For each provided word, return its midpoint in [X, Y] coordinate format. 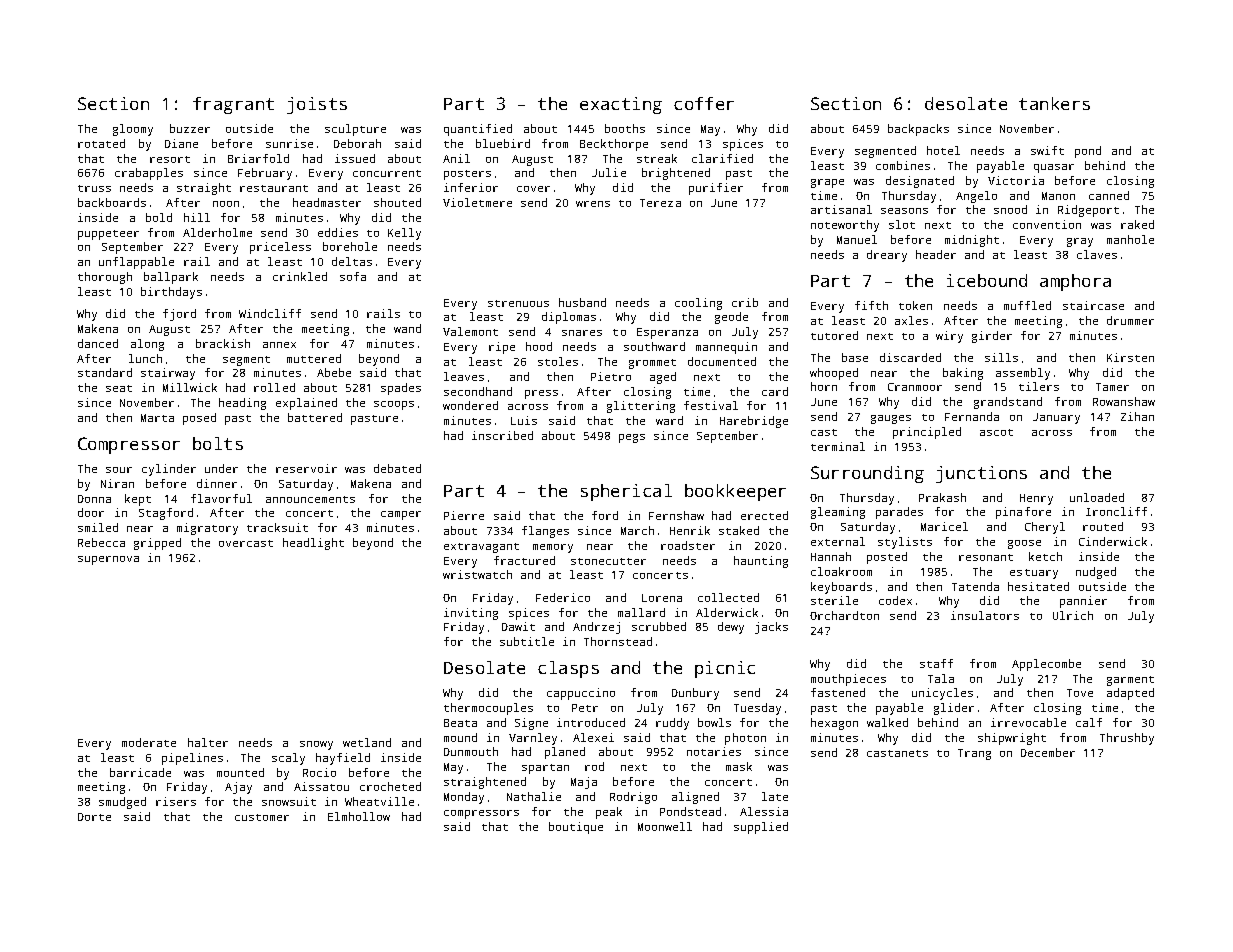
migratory [207, 529]
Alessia [764, 811]
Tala [941, 678]
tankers [1054, 103]
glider [954, 709]
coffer [704, 103]
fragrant [233, 105]
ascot [996, 432]
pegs [632, 438]
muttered [314, 358]
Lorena [662, 598]
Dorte [94, 817]
